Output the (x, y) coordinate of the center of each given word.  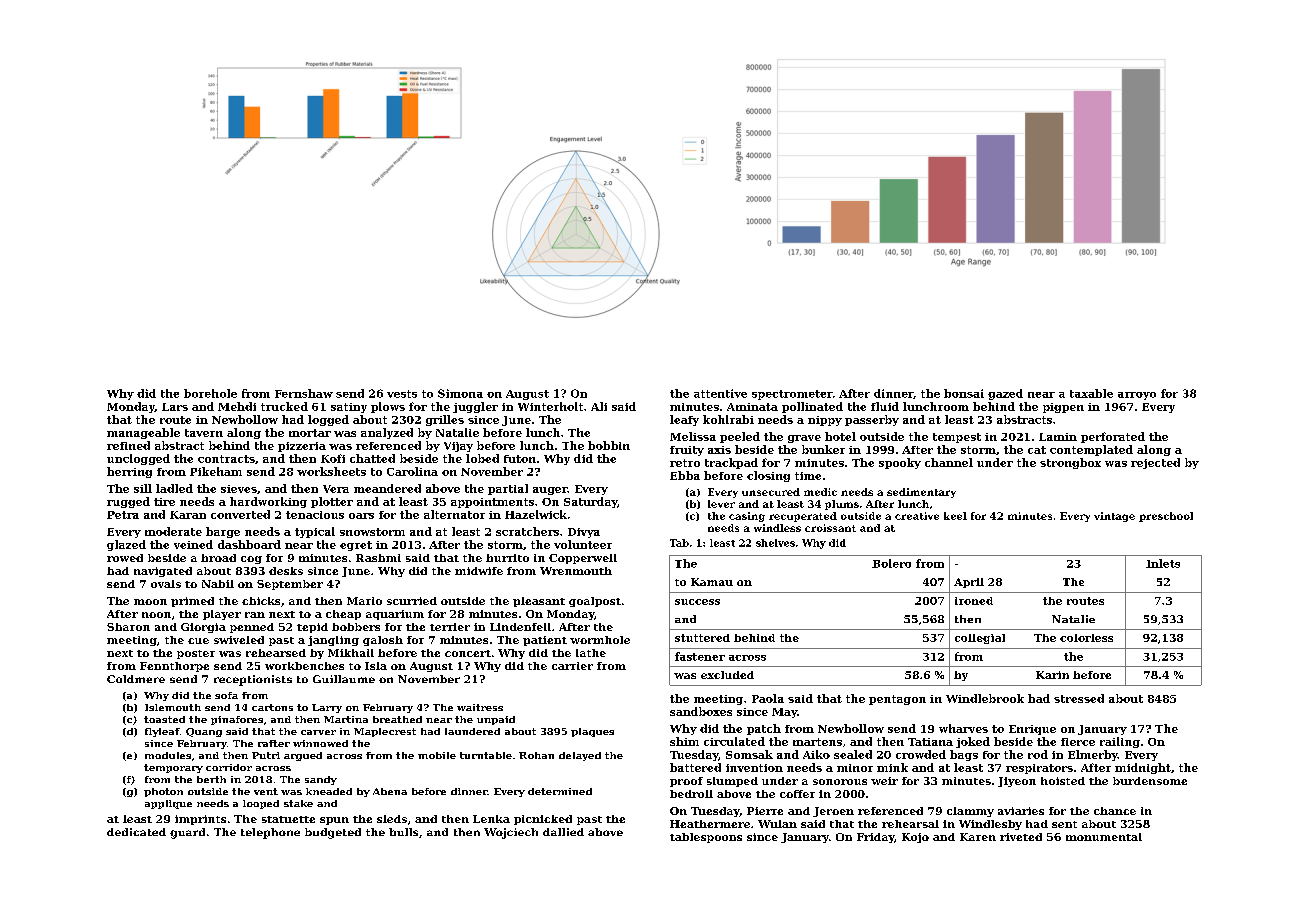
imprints (200, 820)
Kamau (712, 582)
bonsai (964, 393)
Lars (175, 407)
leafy (684, 420)
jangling (333, 641)
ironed (974, 601)
